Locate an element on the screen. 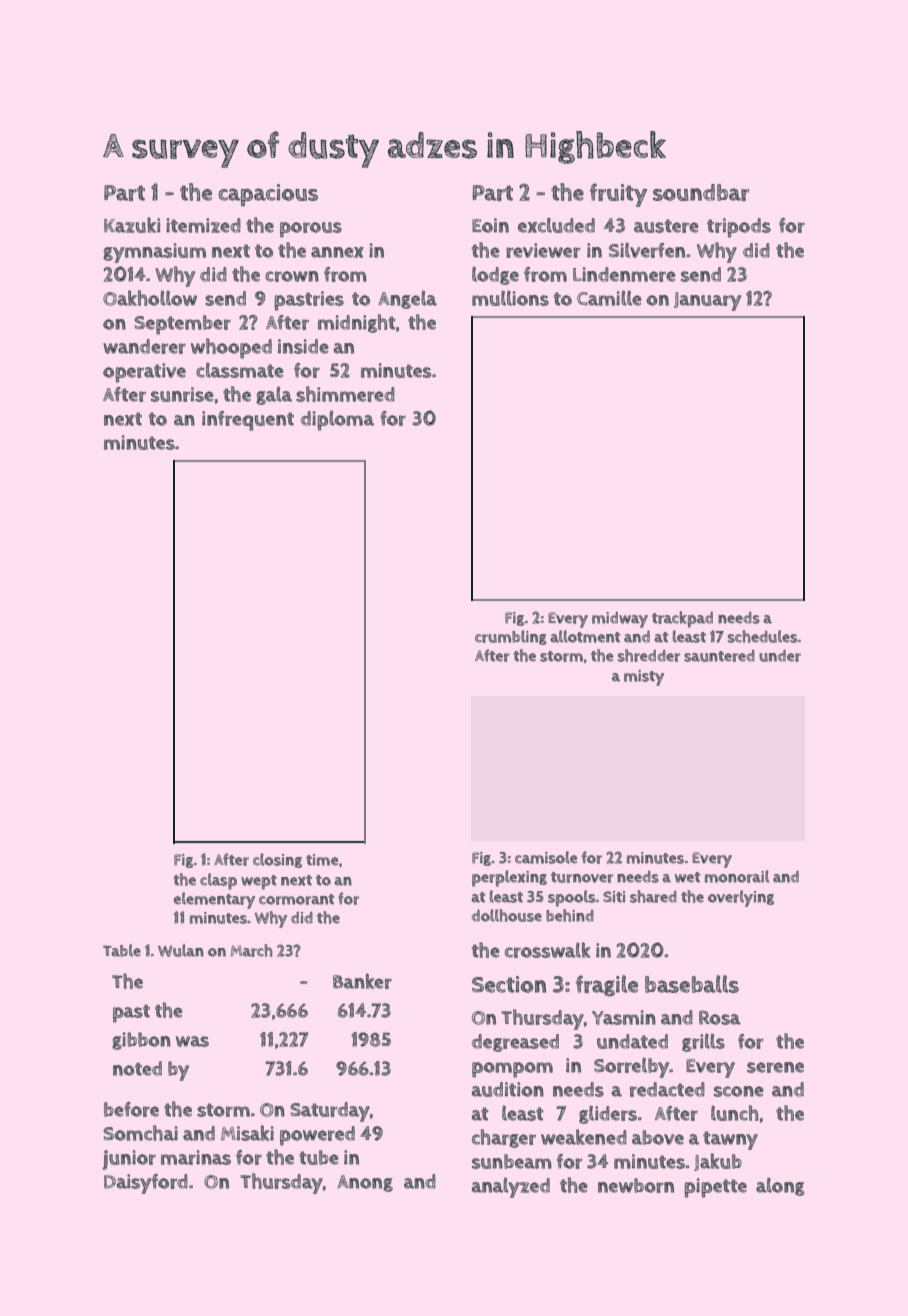 The width and height of the screenshot is (908, 1316). Daisyford is located at coordinates (146, 1184).
